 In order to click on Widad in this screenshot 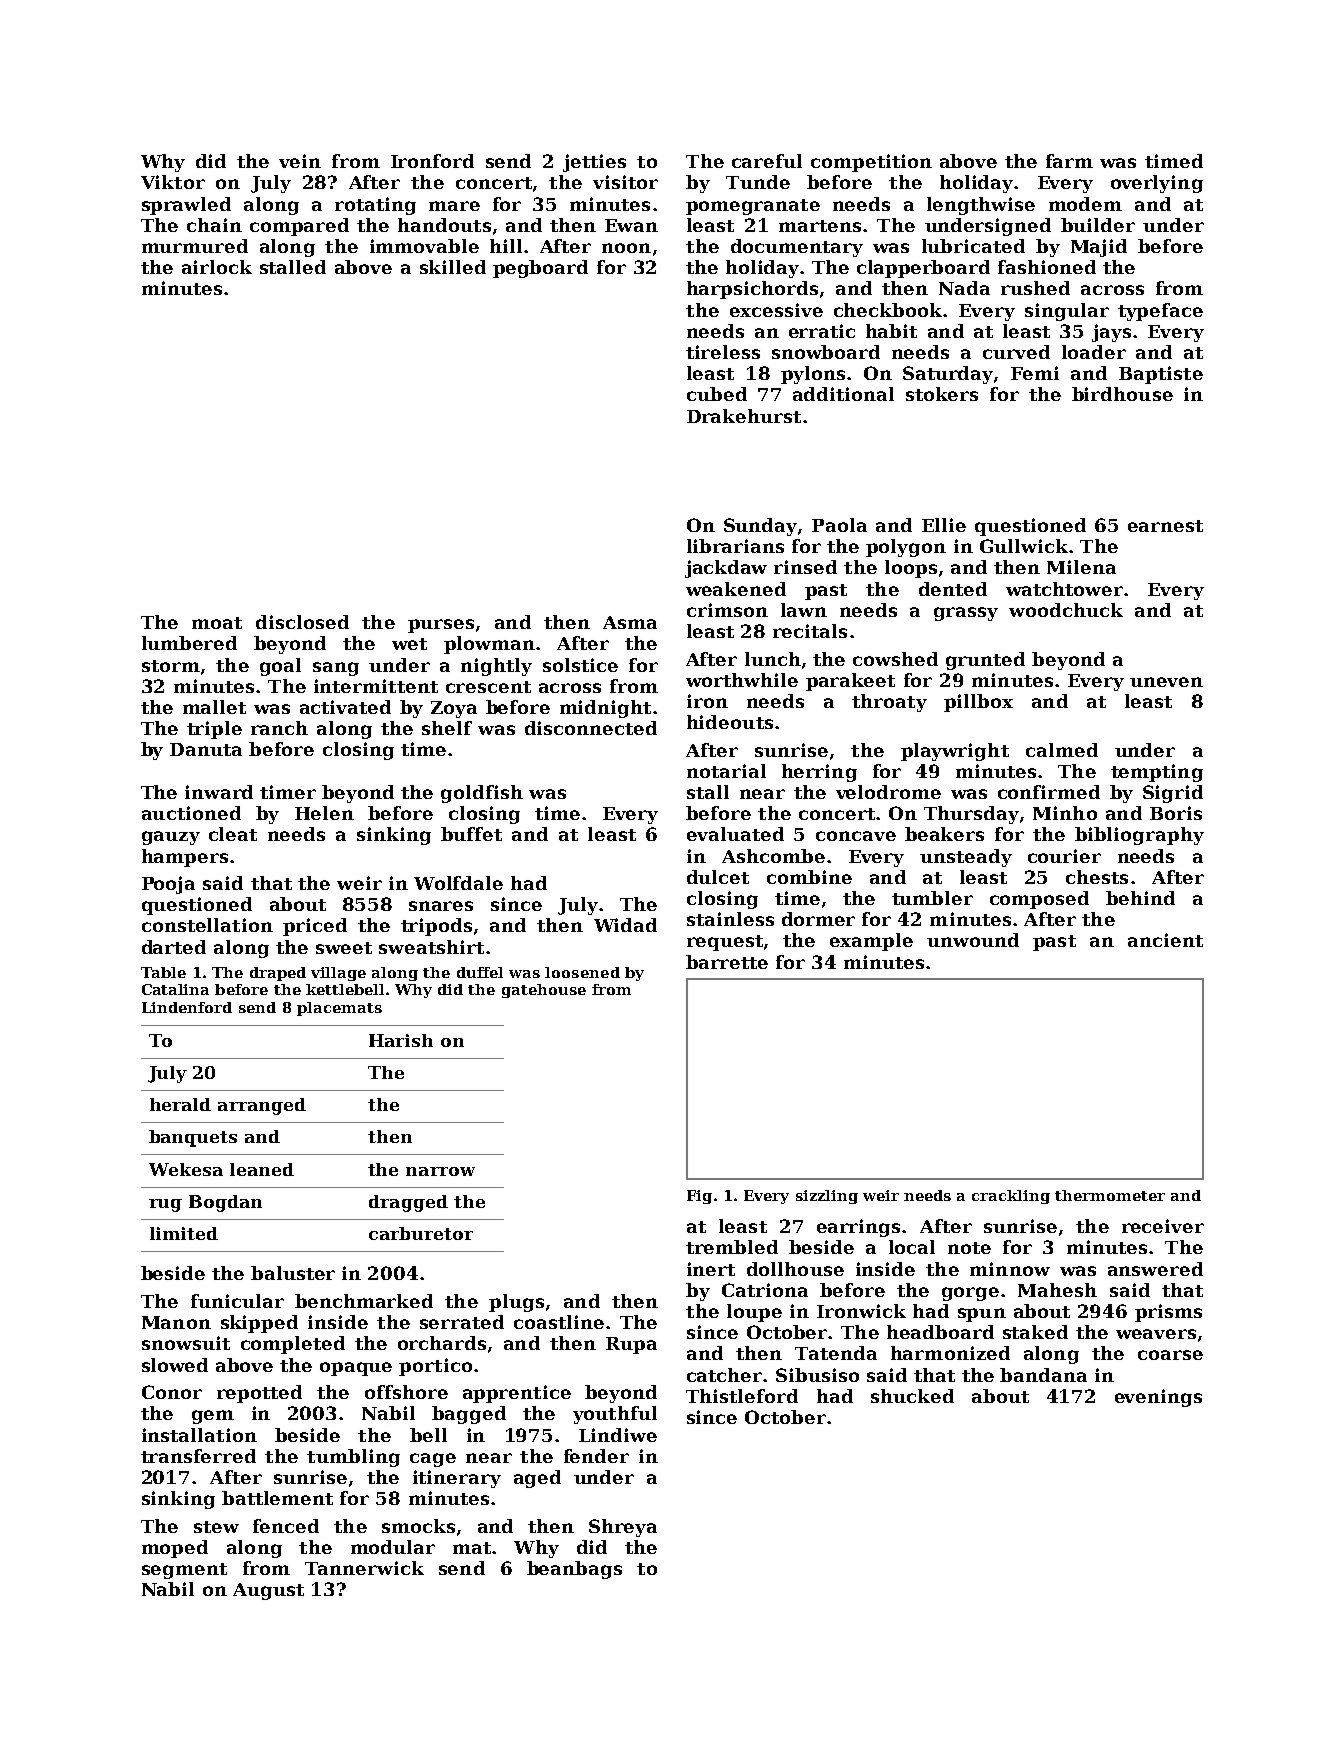, I will do `click(625, 925)`.
